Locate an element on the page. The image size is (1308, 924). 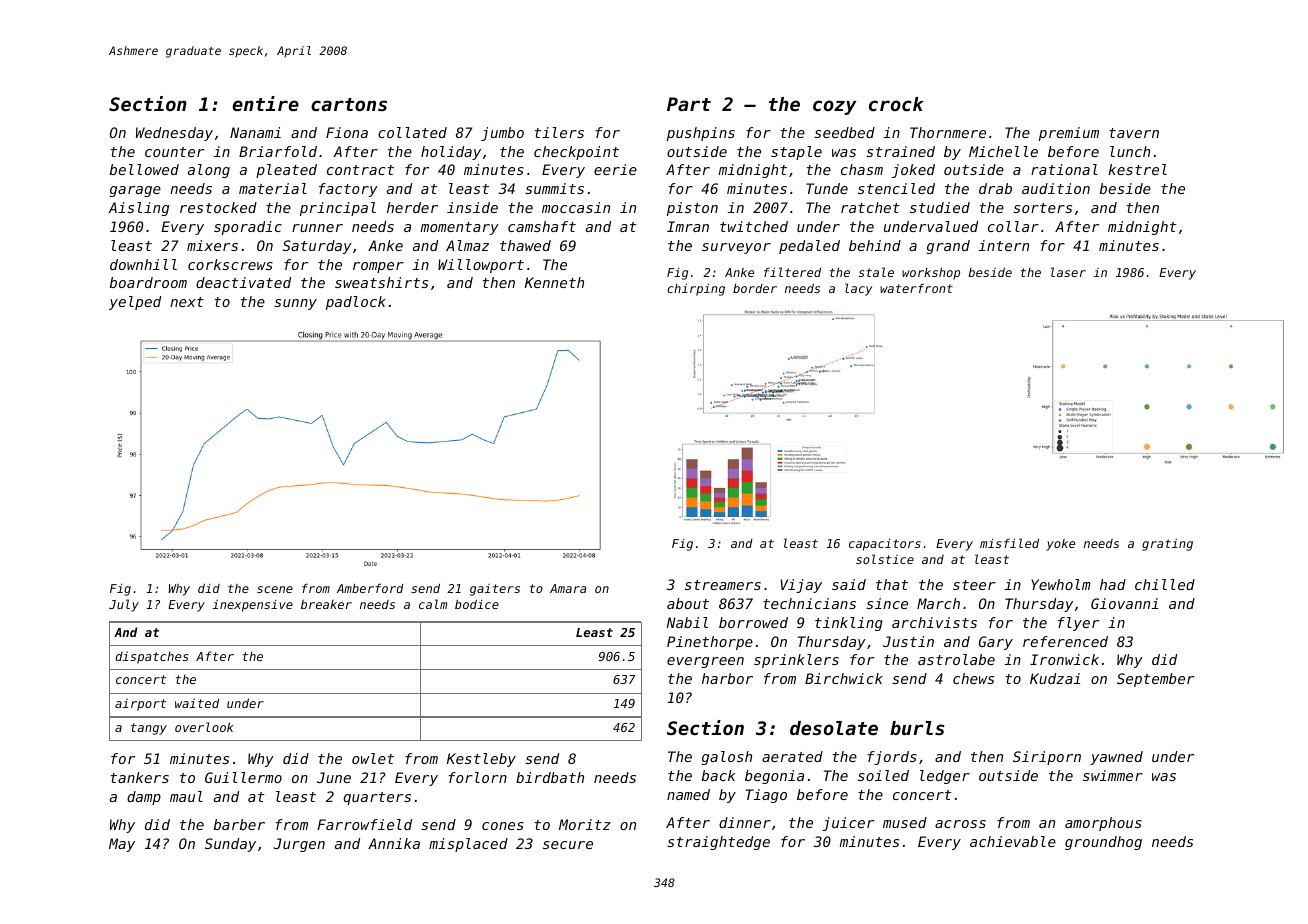
flyer is located at coordinates (1078, 624).
